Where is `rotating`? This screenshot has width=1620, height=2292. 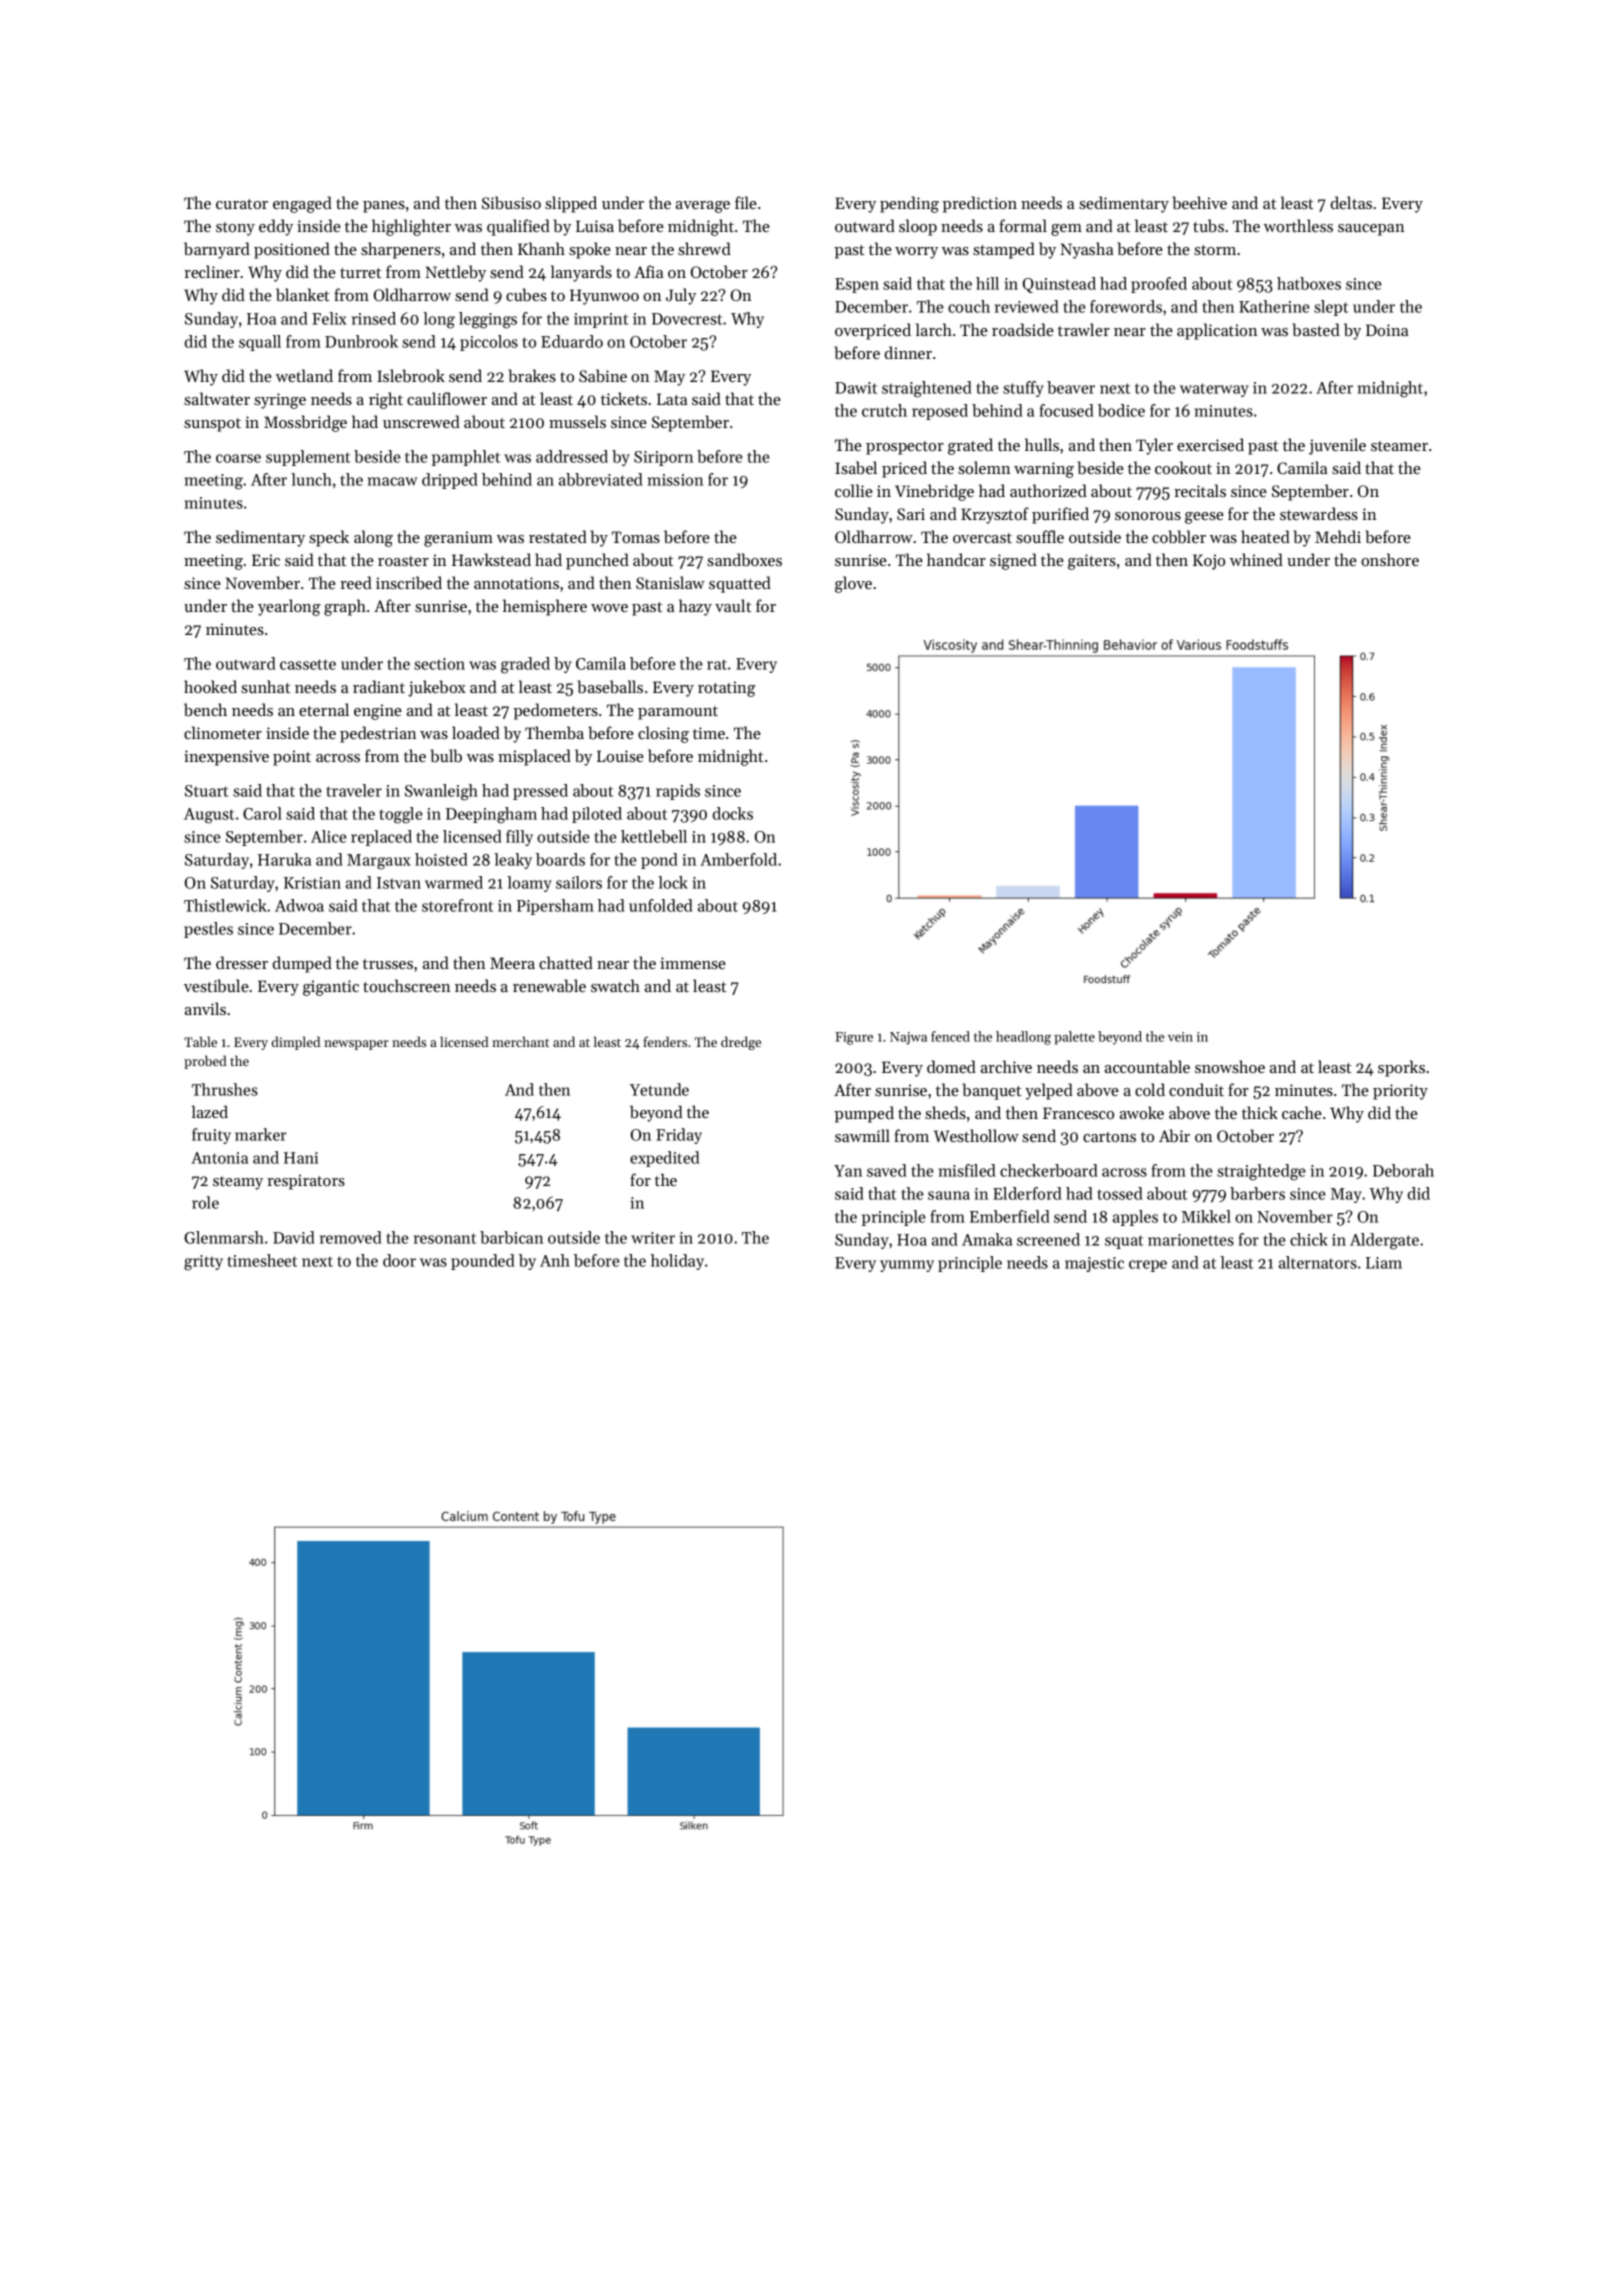 rotating is located at coordinates (726, 689).
